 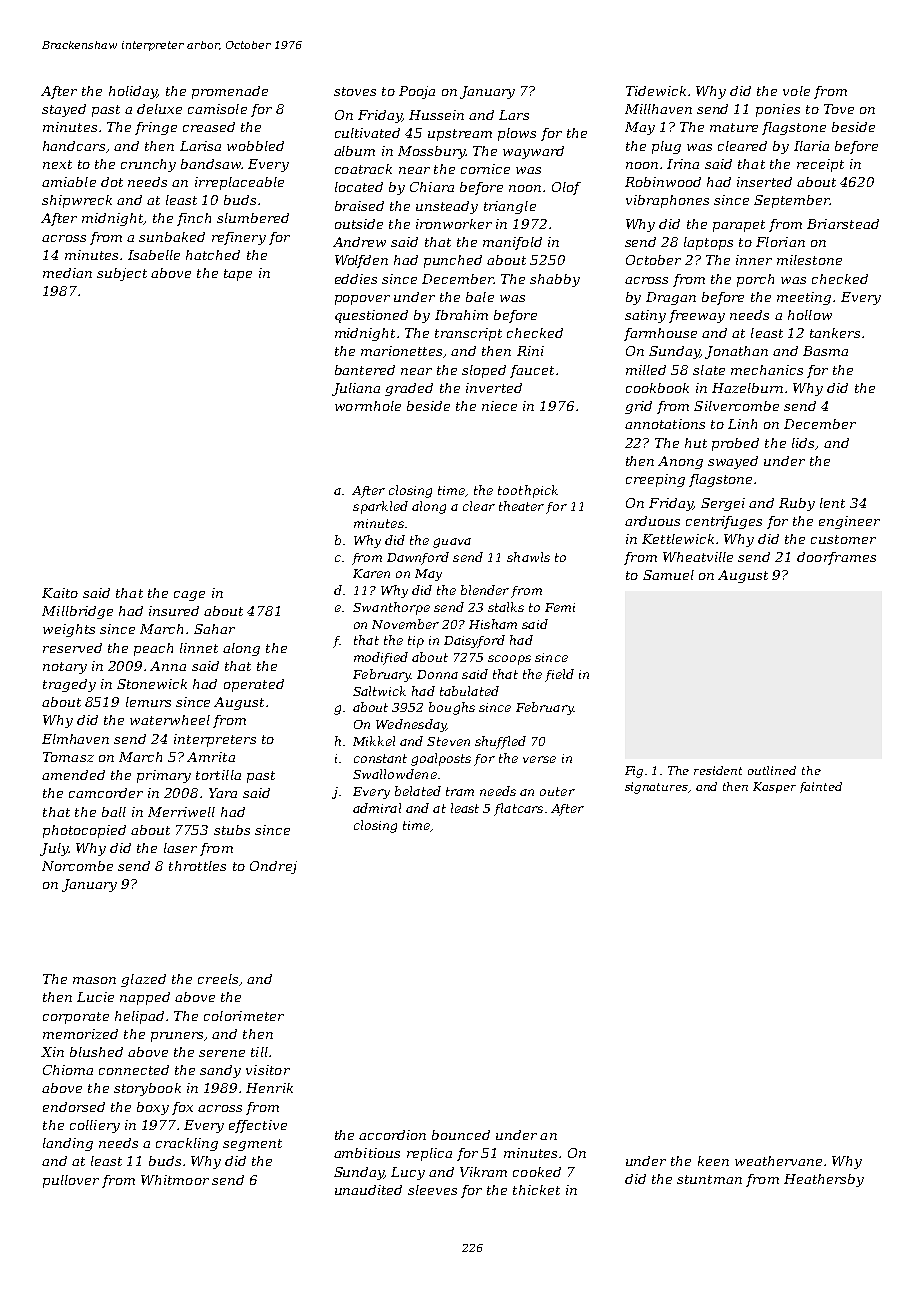 I want to click on blender, so click(x=485, y=590).
